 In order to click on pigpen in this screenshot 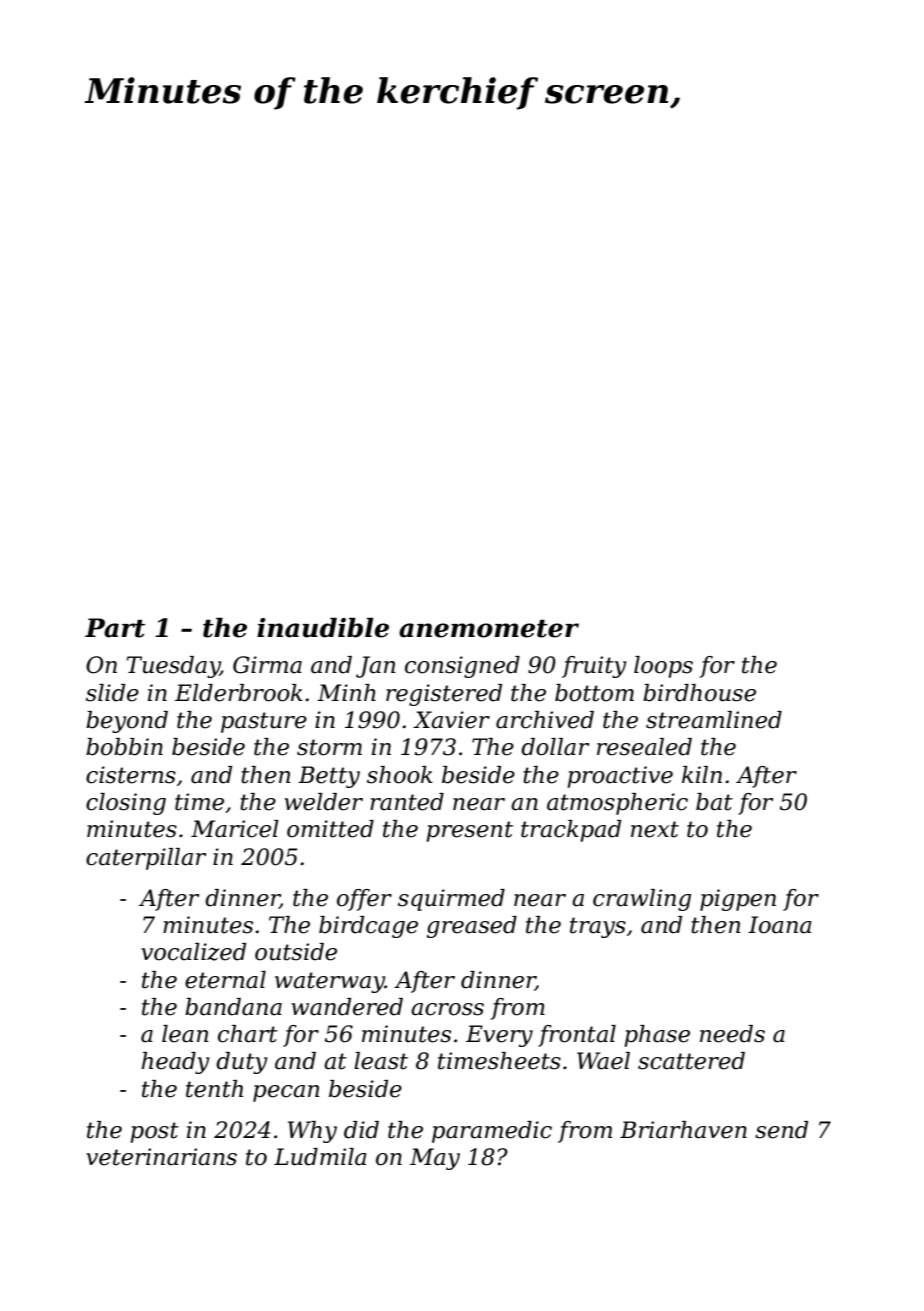, I will do `click(738, 900)`.
